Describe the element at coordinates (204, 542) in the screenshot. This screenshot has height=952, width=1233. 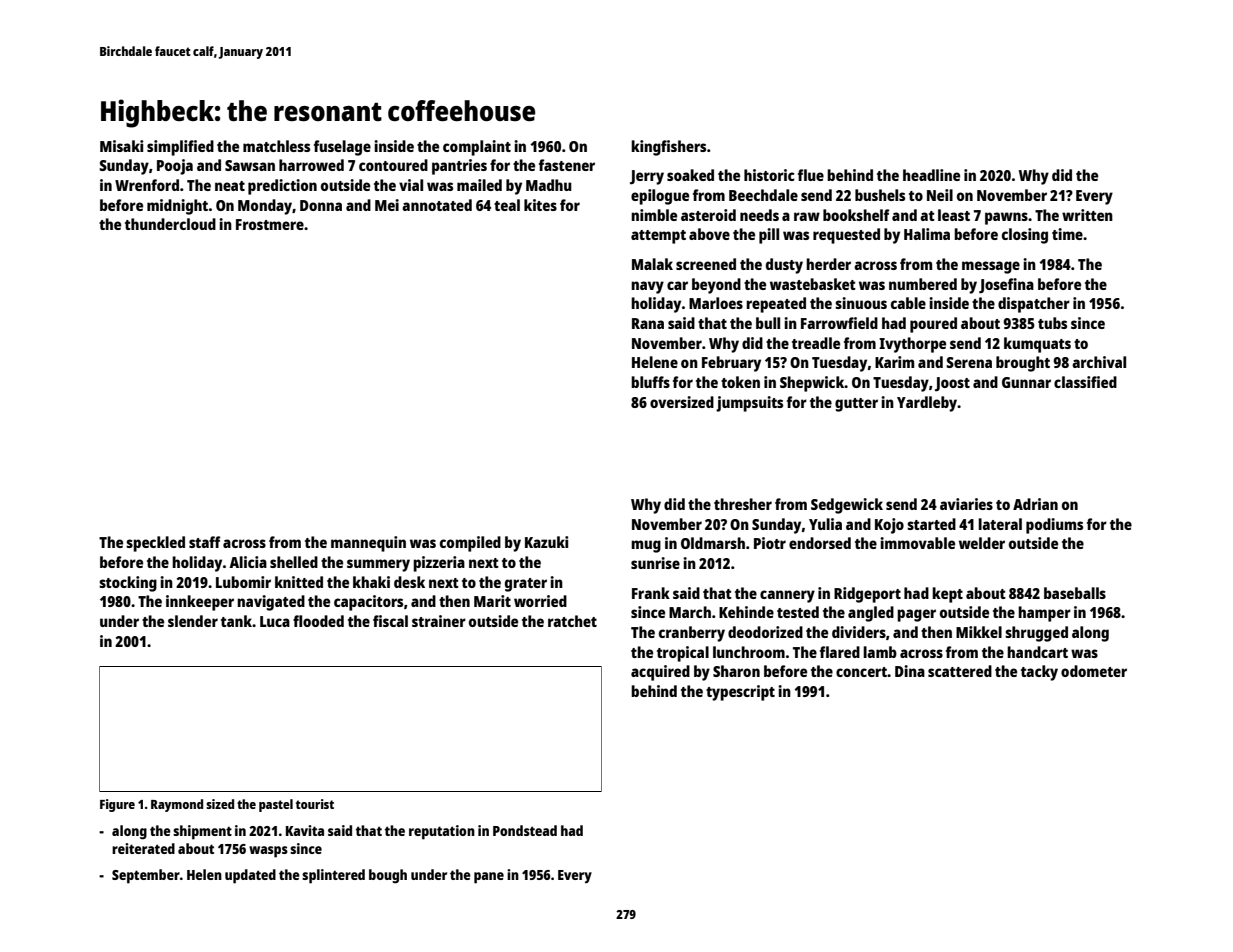
I see `staff` at that location.
